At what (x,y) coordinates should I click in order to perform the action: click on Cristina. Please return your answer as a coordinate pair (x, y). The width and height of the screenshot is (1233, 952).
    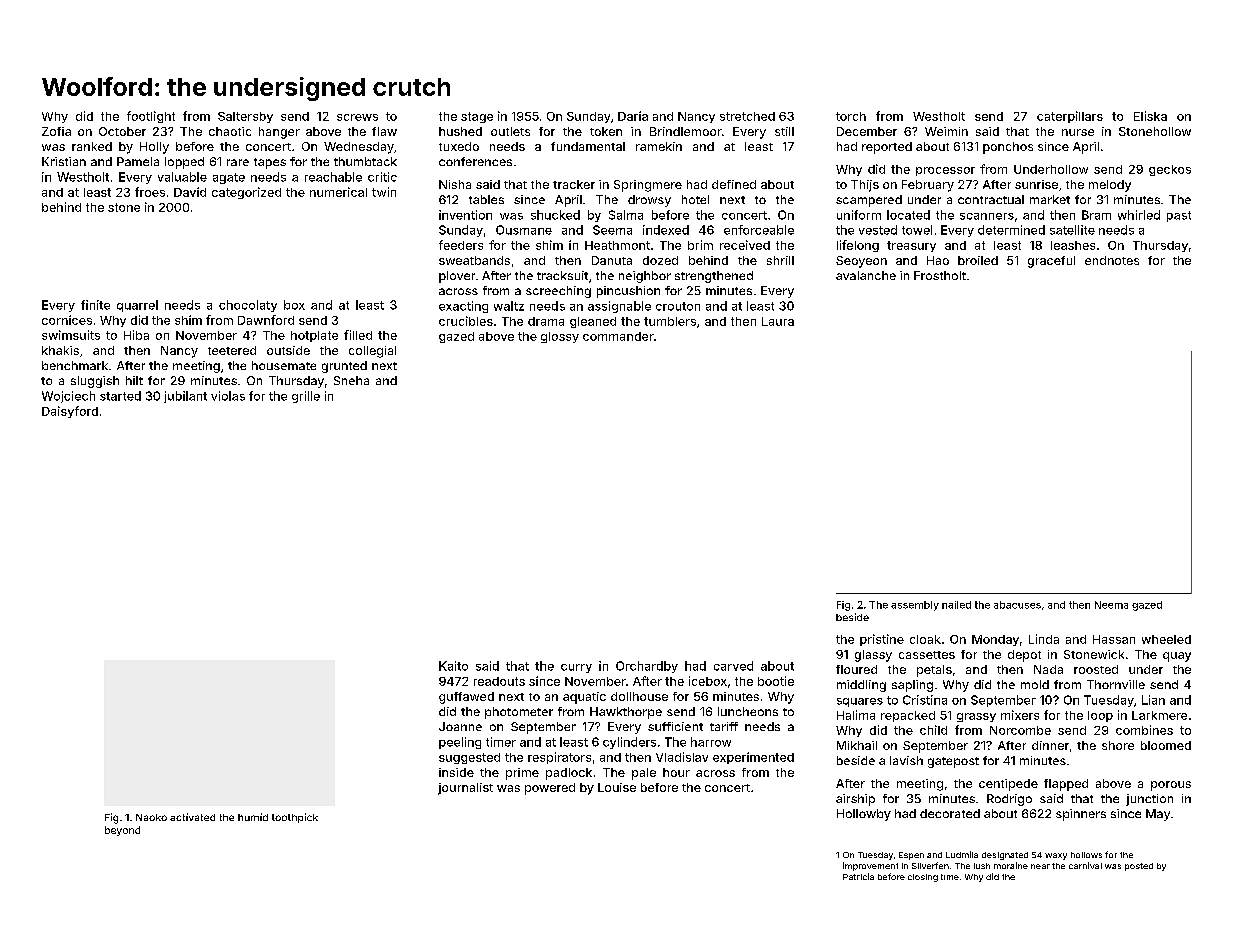
    Looking at the image, I should click on (925, 700).
